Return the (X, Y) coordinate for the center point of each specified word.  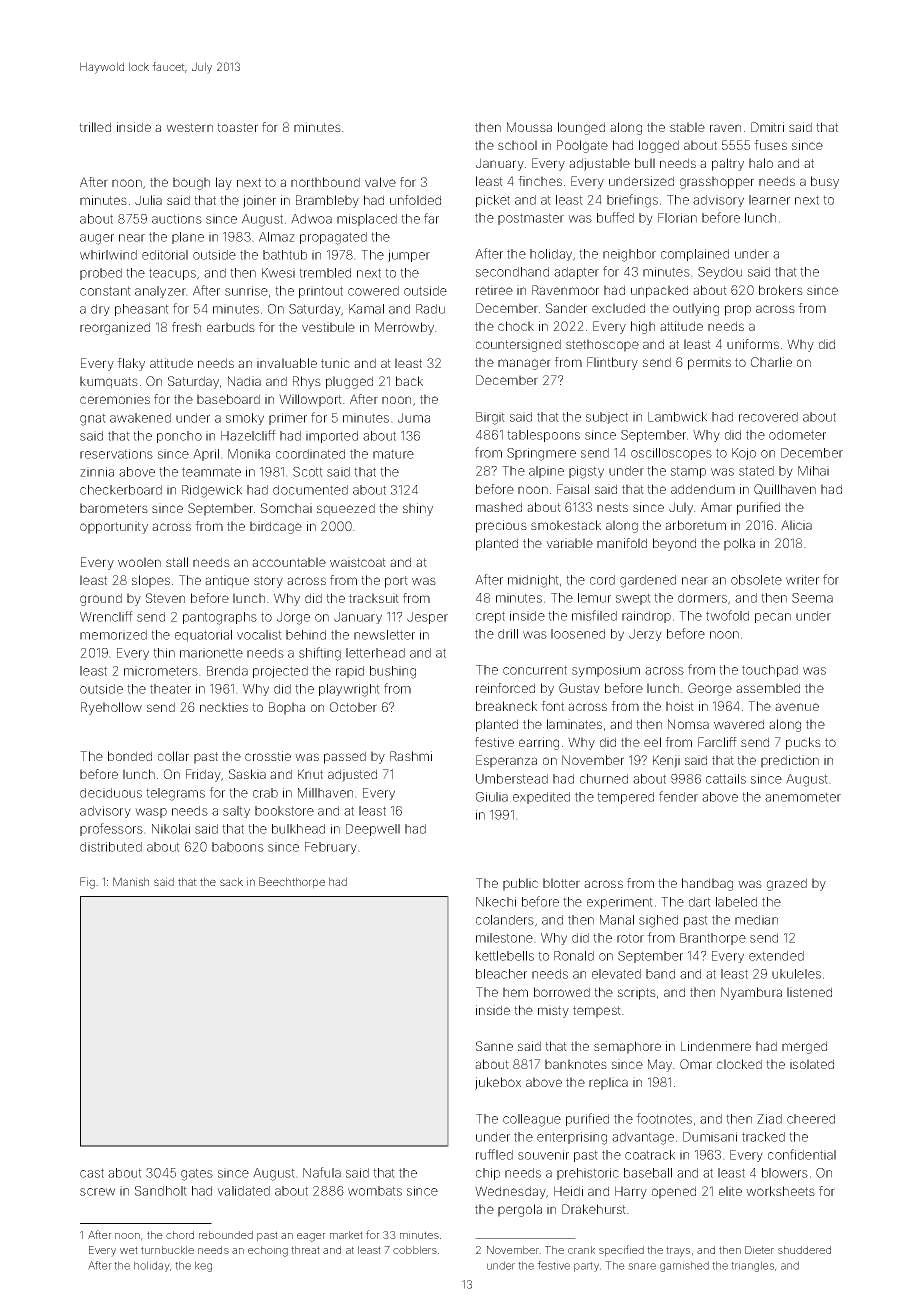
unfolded (415, 200)
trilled (95, 127)
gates (197, 1174)
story (268, 582)
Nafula (322, 1172)
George (710, 689)
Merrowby (404, 328)
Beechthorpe (292, 883)
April (206, 455)
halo (761, 163)
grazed (787, 884)
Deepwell (373, 830)
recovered (768, 417)
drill (508, 634)
